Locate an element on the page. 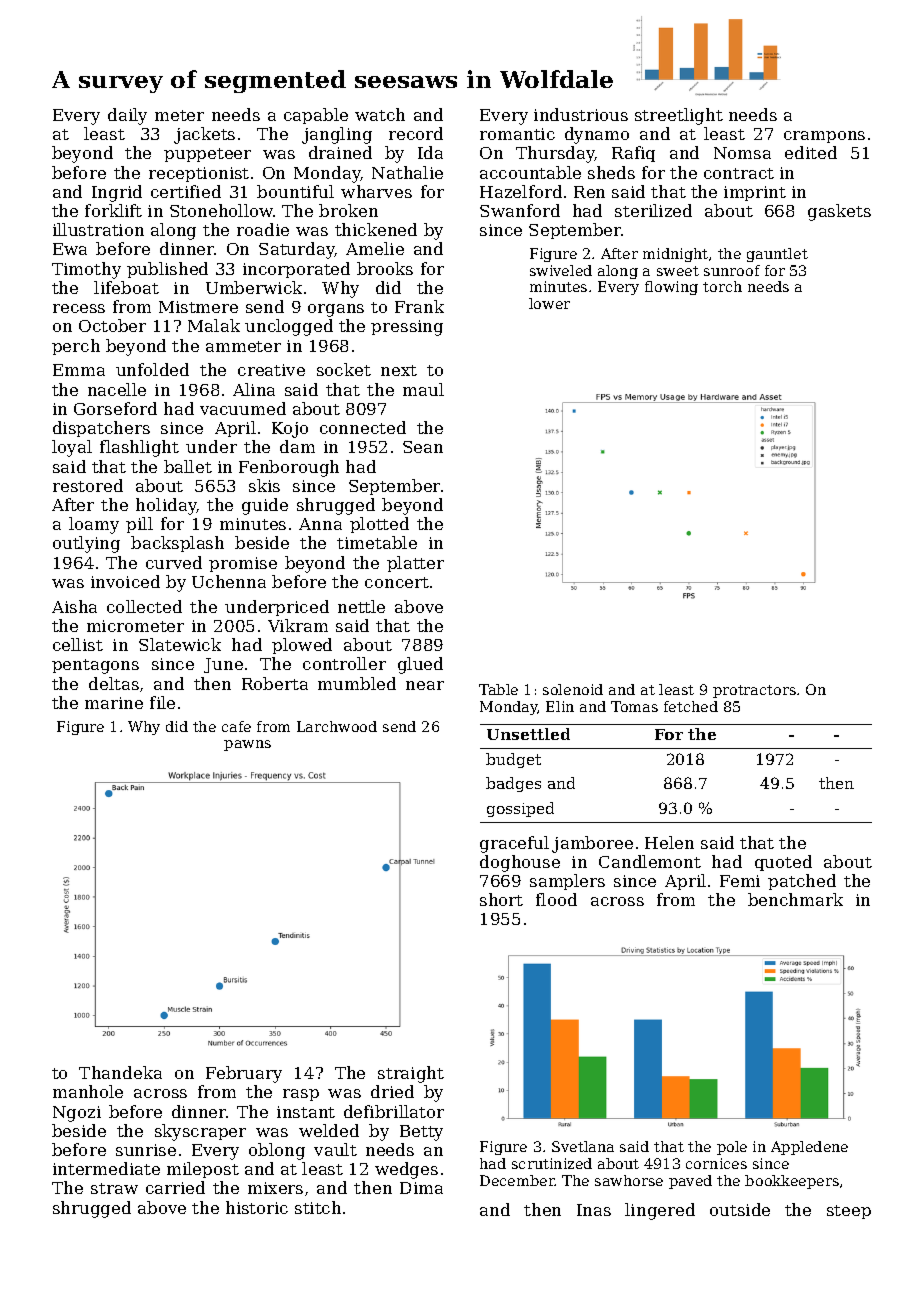  marine is located at coordinates (114, 703).
